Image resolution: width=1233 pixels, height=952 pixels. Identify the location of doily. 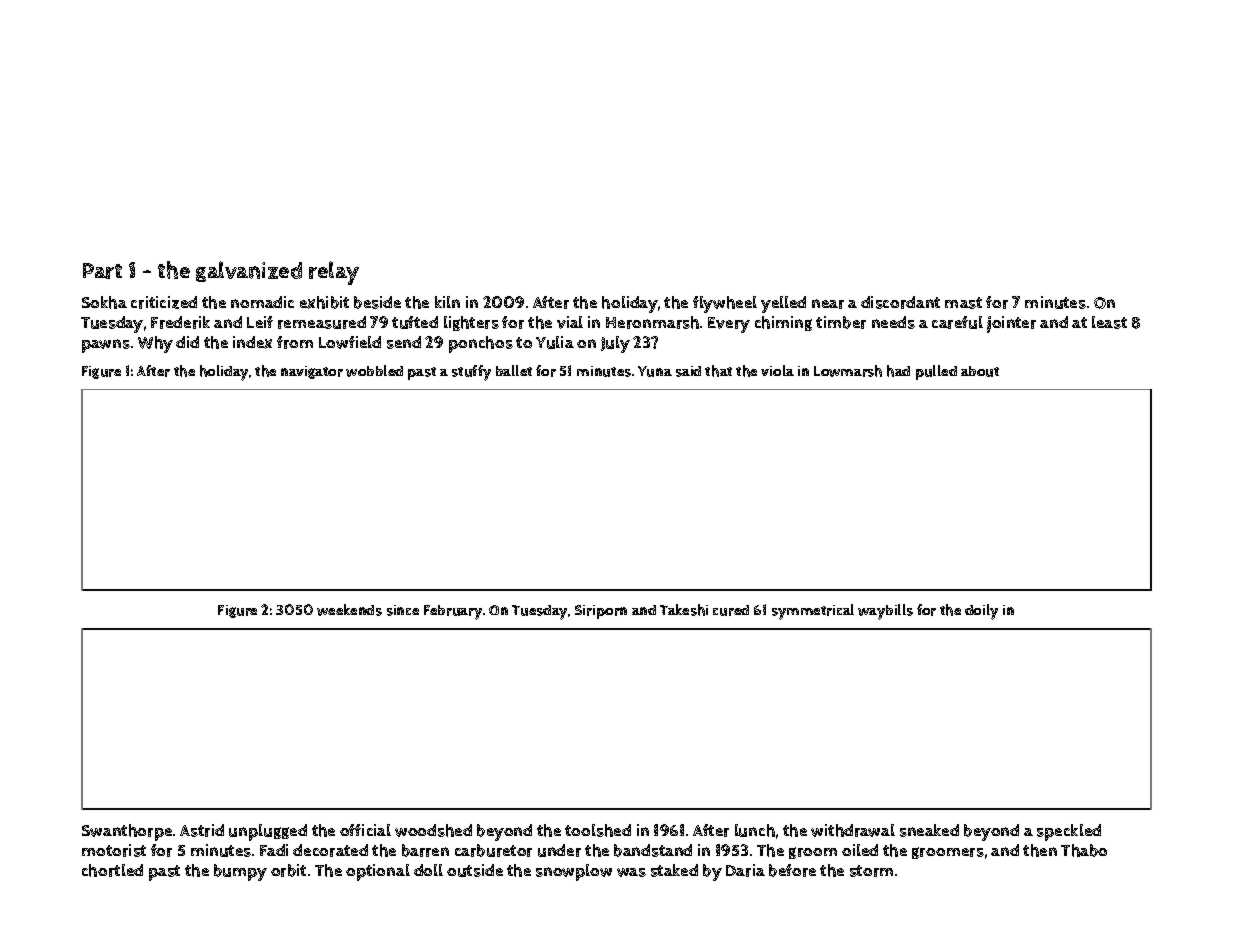
(981, 612).
